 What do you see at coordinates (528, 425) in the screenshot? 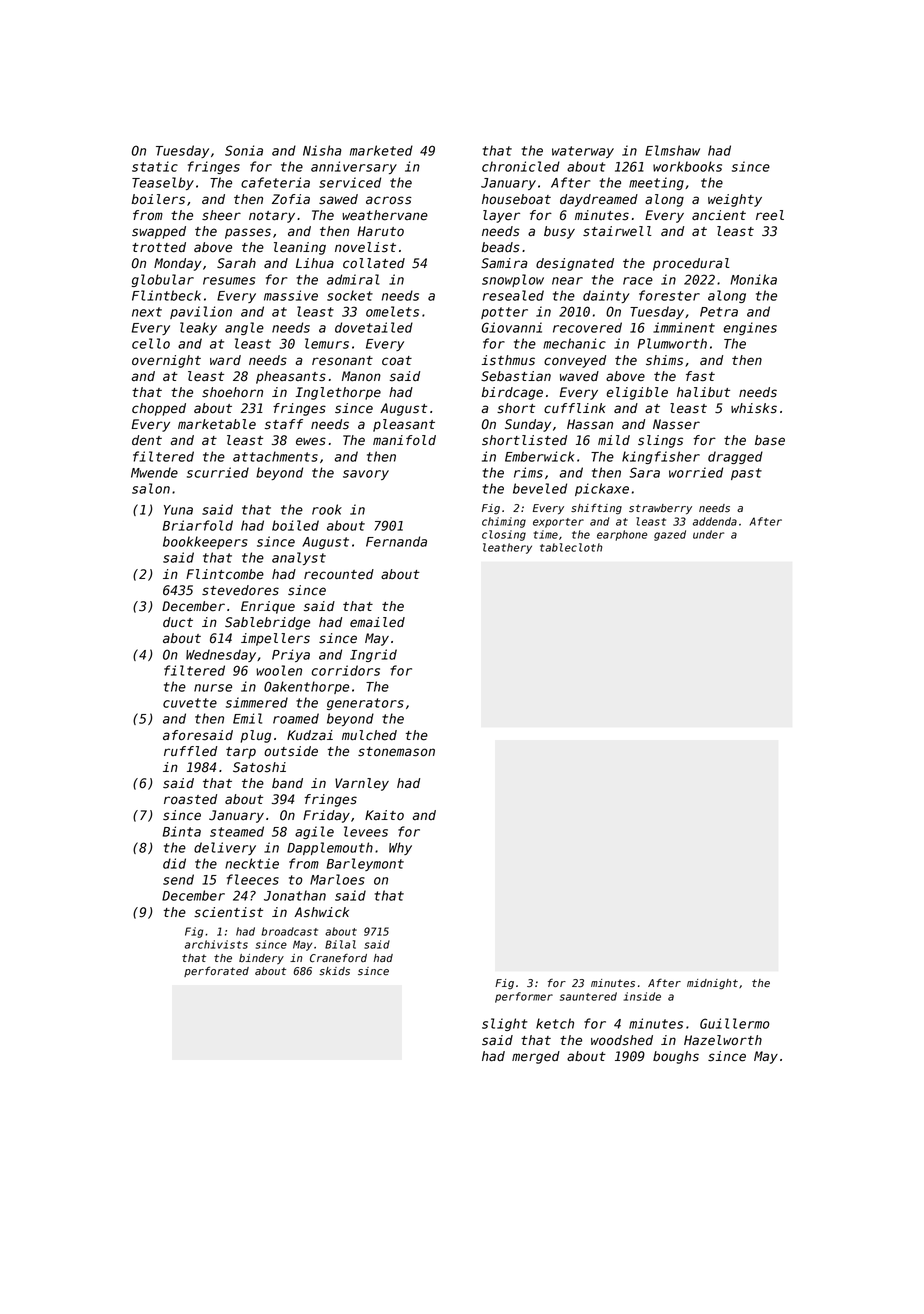
I see `Sunday` at bounding box center [528, 425].
